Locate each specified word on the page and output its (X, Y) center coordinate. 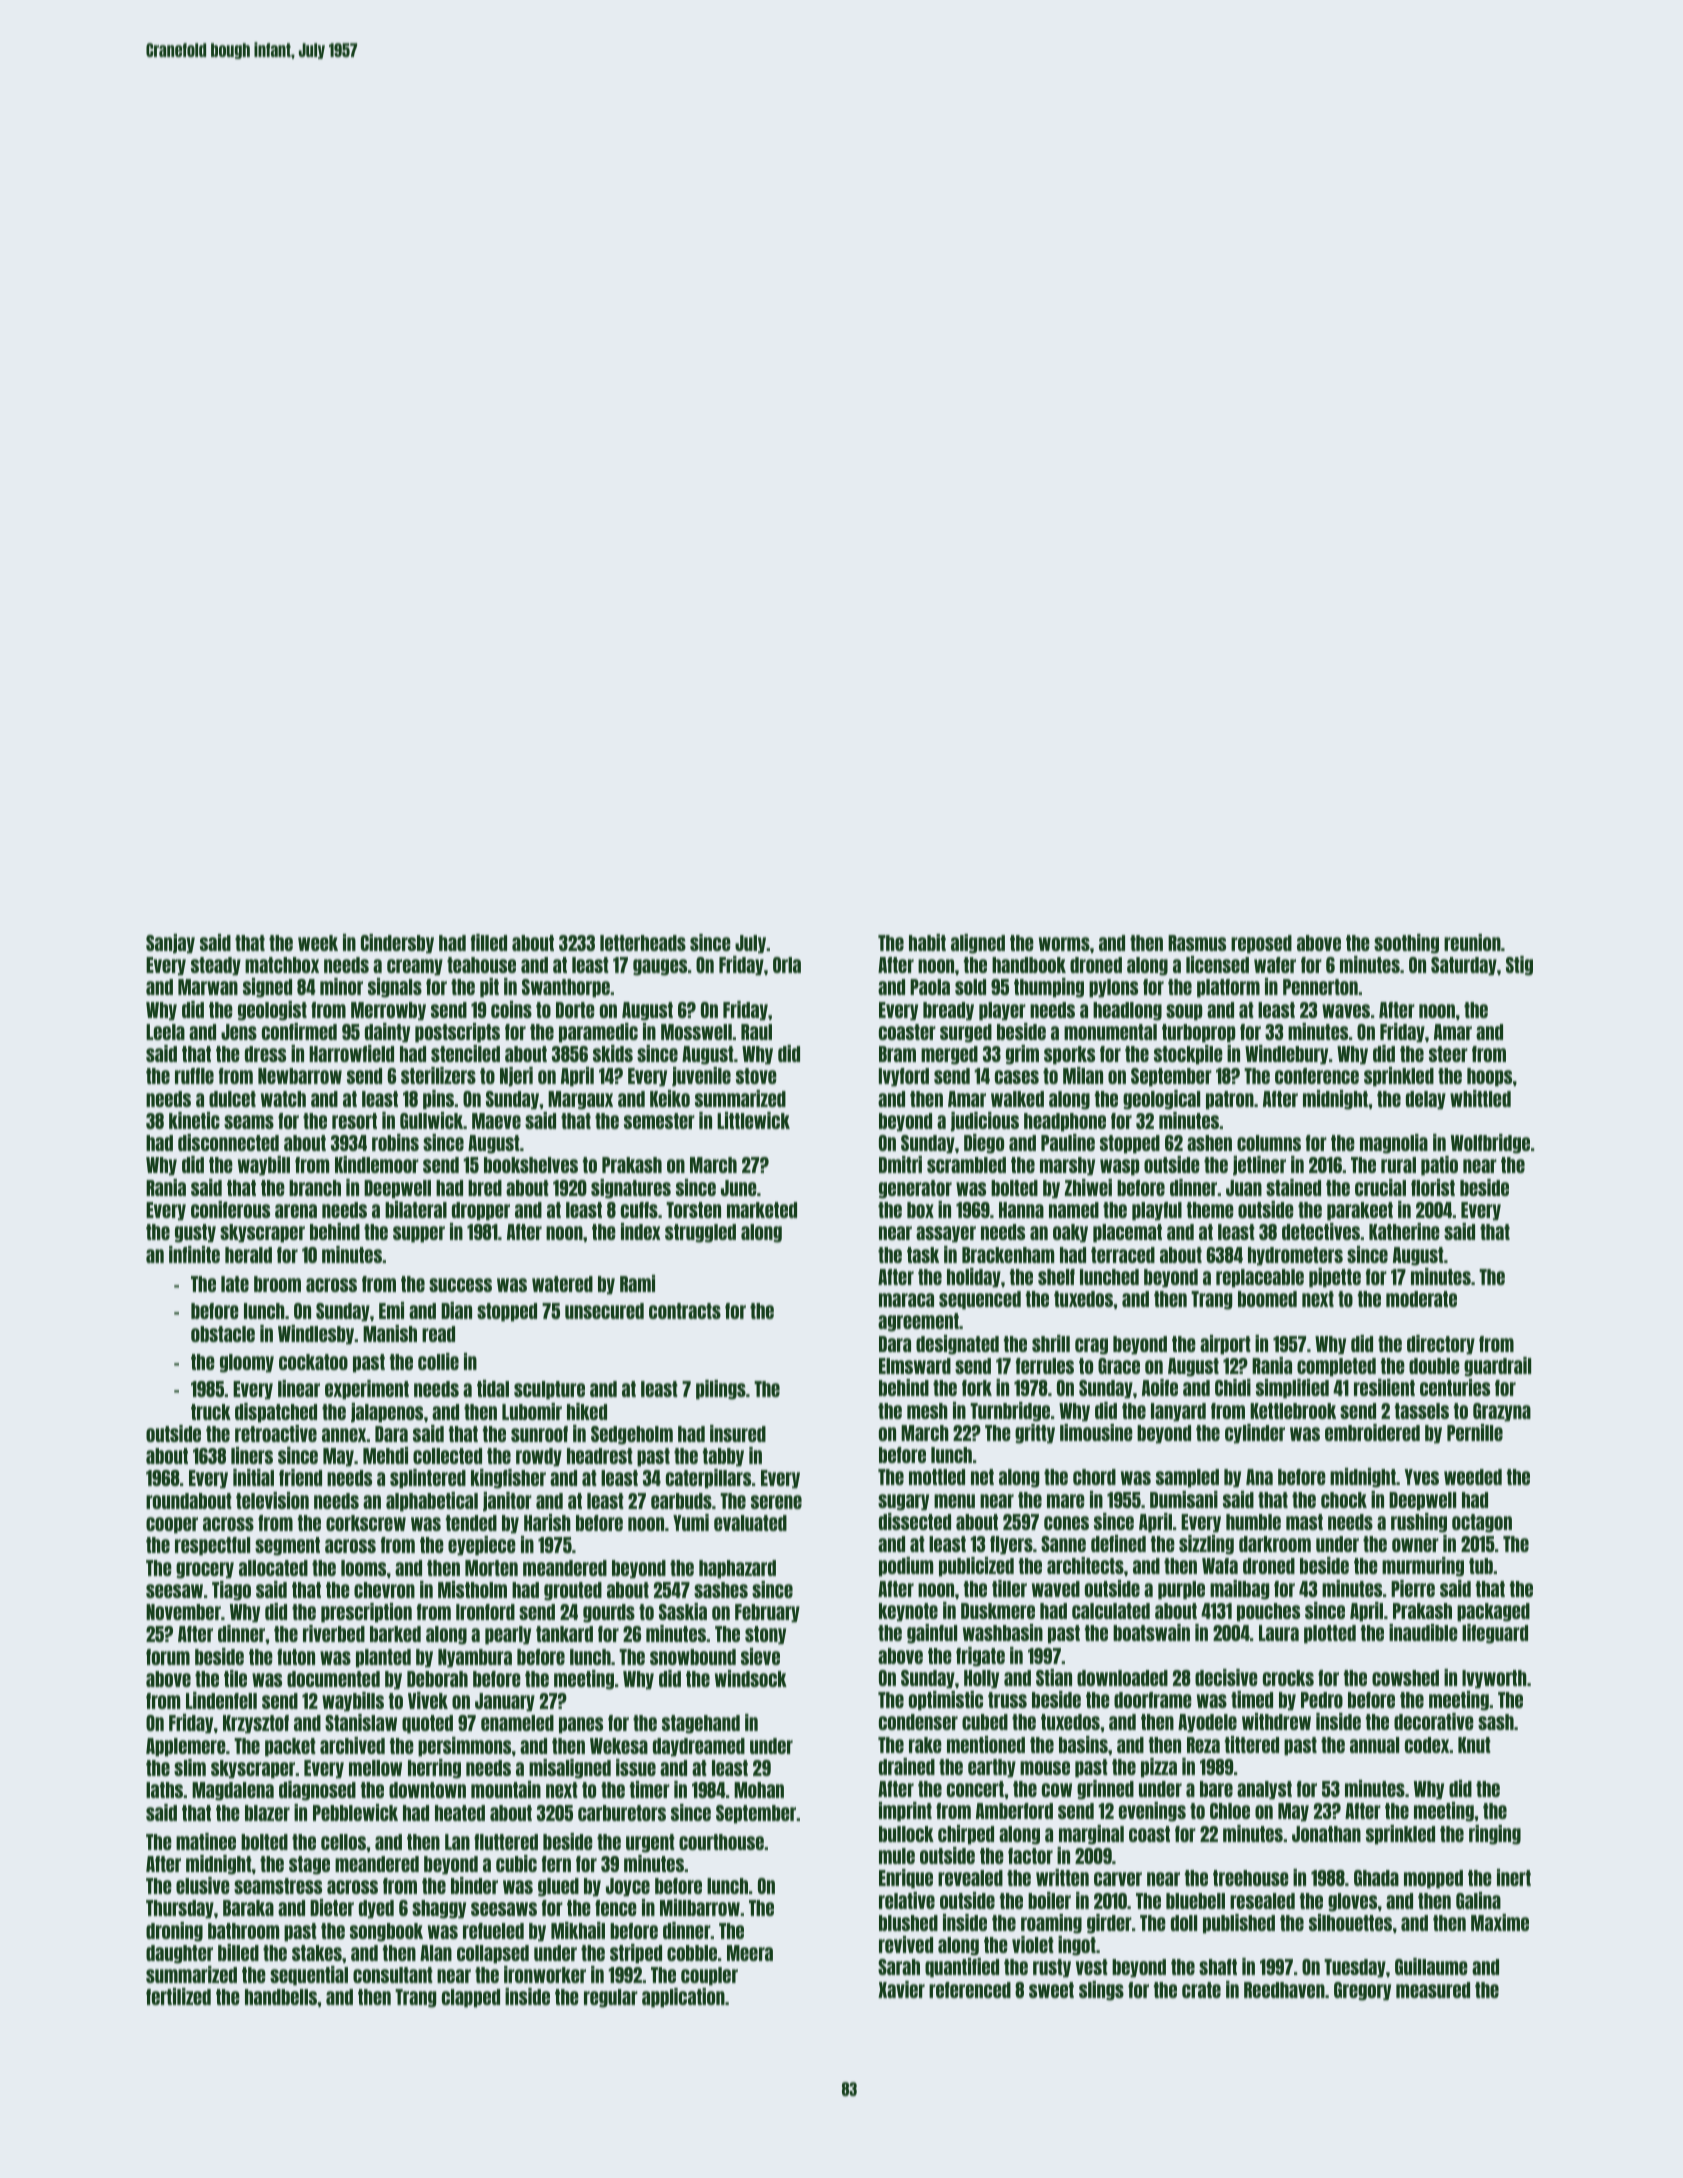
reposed (1261, 944)
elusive (203, 1885)
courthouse (721, 1842)
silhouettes (1350, 1922)
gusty (195, 1233)
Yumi (691, 1522)
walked (1017, 1099)
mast (1304, 1522)
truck (211, 1412)
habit (927, 942)
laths (165, 1790)
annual (1374, 1745)
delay (1426, 1100)
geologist (272, 1011)
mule (897, 1856)
